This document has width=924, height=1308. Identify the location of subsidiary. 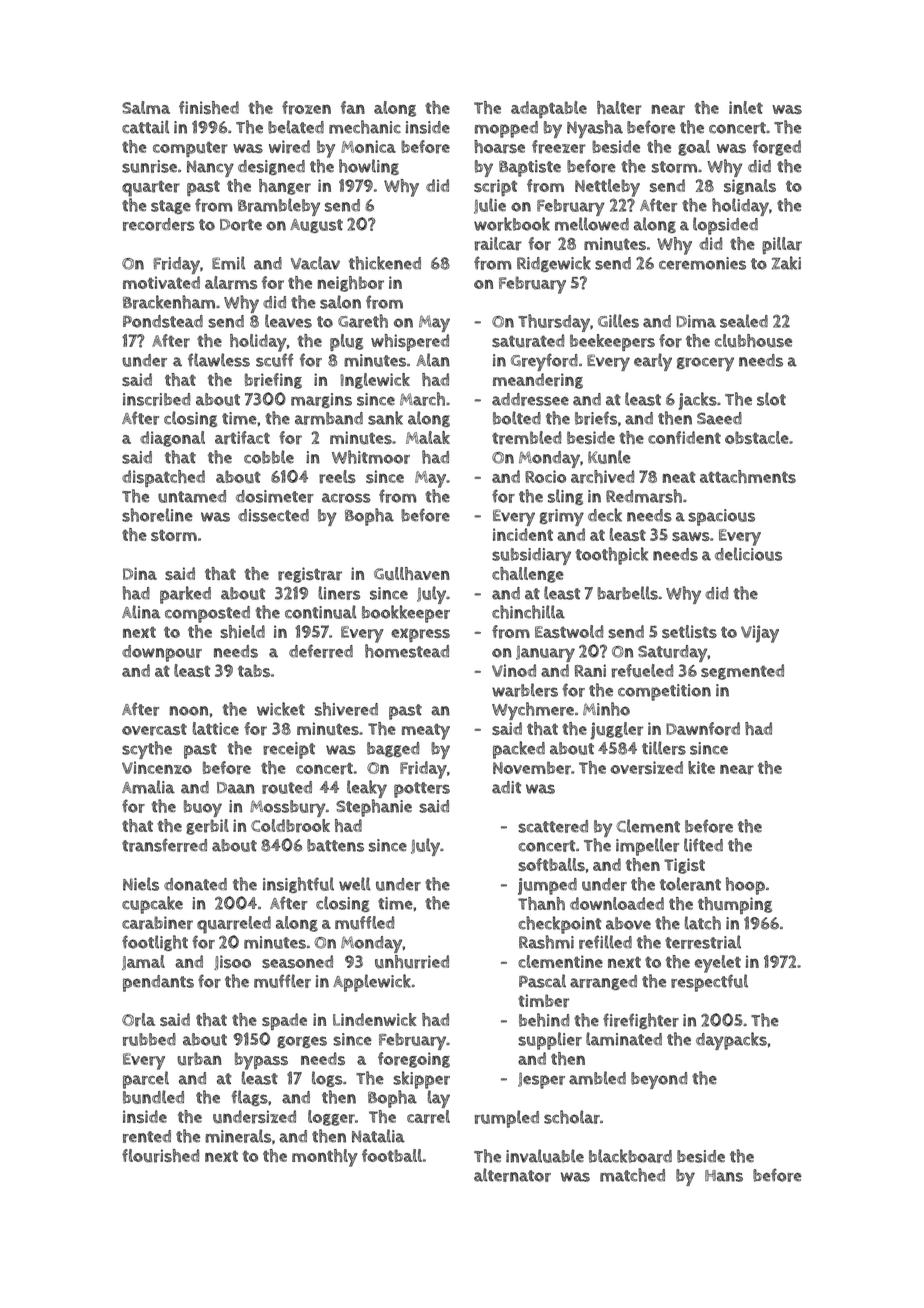
(531, 556).
